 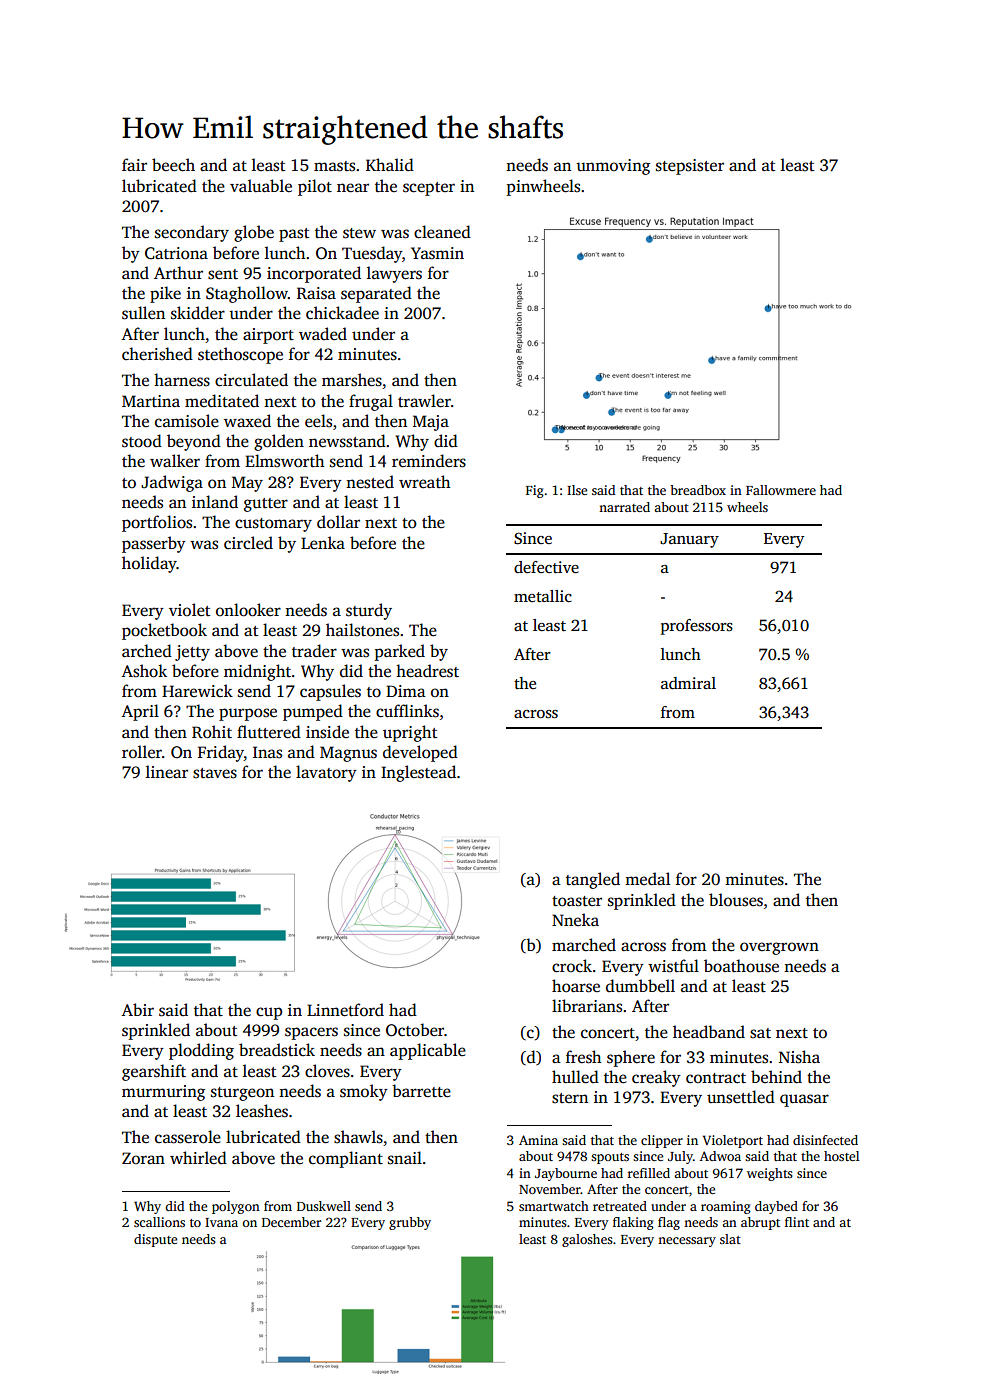 I want to click on Ilse, so click(x=577, y=490).
